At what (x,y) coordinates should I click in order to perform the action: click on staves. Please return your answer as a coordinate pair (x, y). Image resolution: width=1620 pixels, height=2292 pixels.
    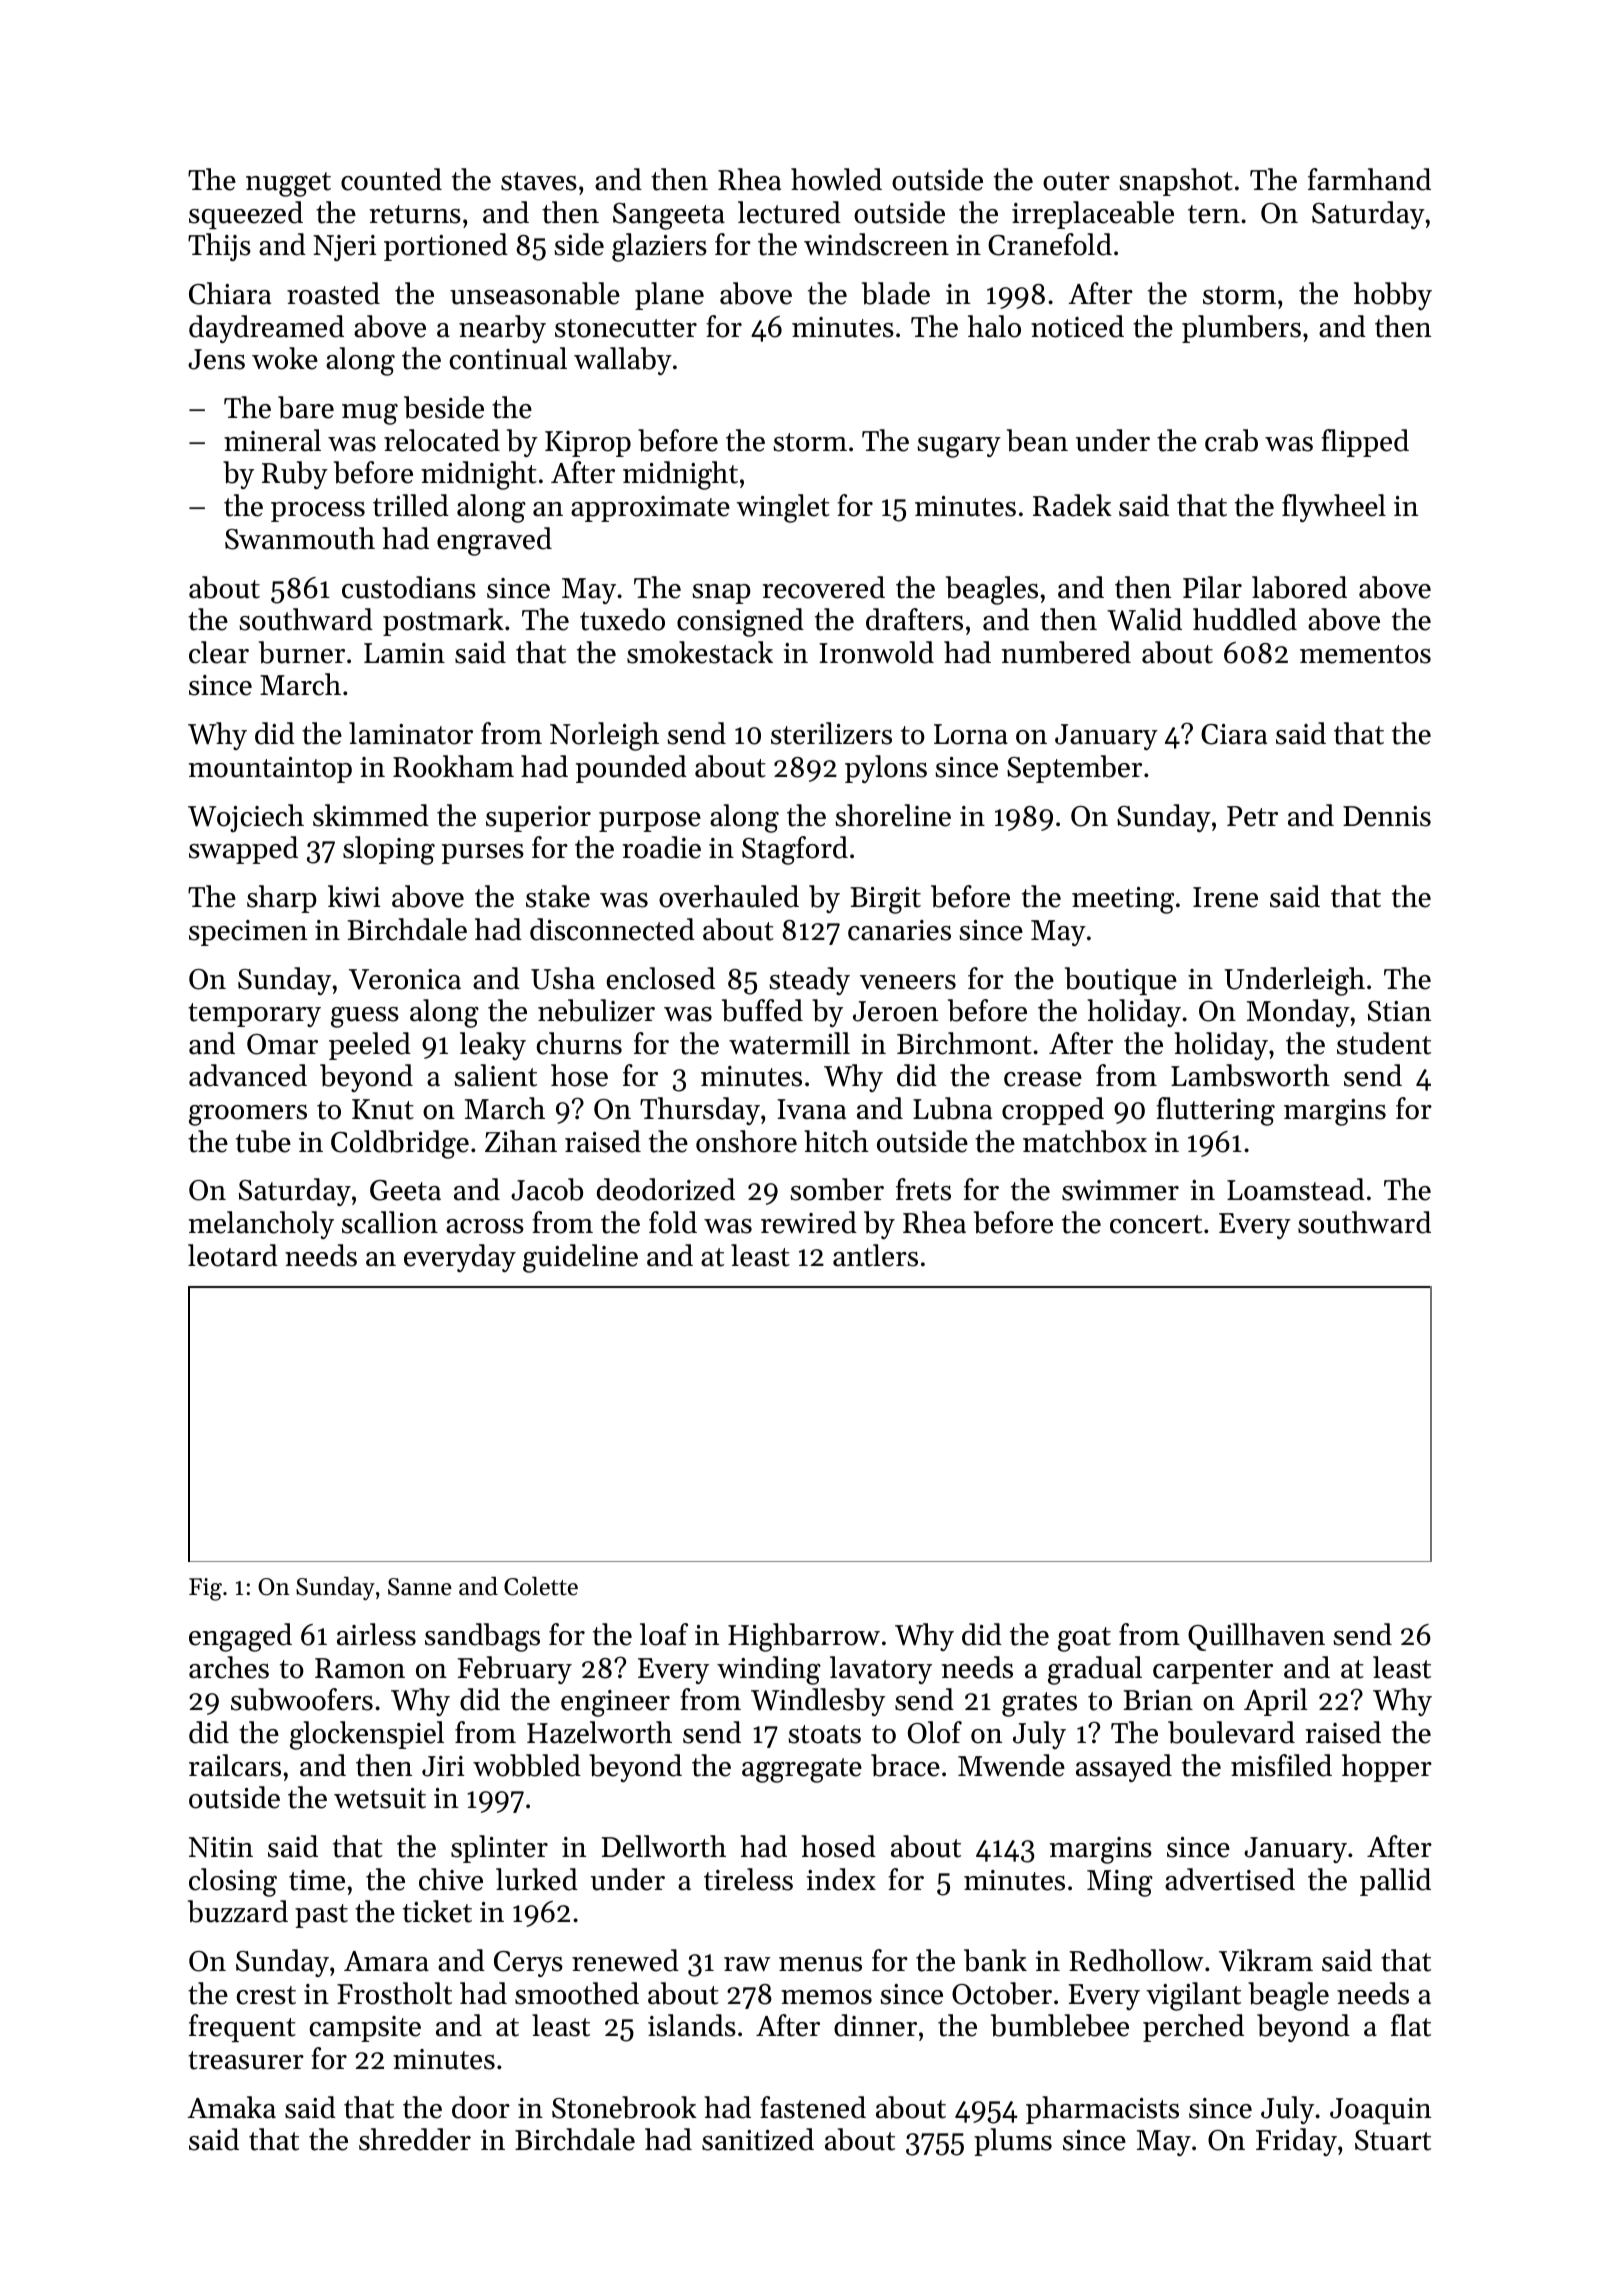
    Looking at the image, I should click on (539, 181).
